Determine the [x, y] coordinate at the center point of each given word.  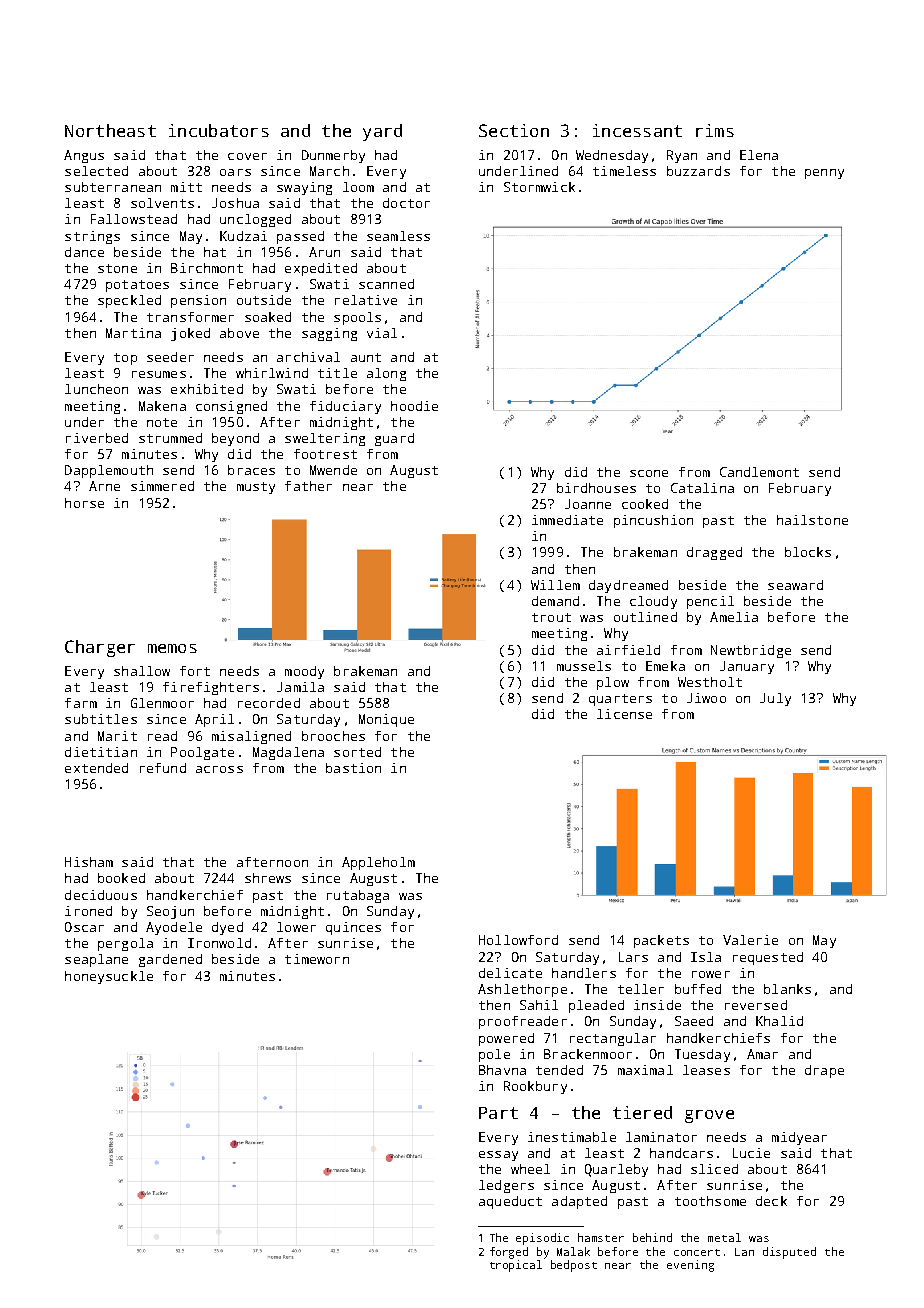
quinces [353, 928]
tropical [516, 1266]
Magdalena [288, 753]
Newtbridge [751, 651]
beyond [235, 439]
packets [661, 941]
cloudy [653, 602]
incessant [637, 130]
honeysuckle [109, 977]
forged [509, 1253]
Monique [386, 720]
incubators [219, 130]
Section [514, 130]
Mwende [333, 470]
